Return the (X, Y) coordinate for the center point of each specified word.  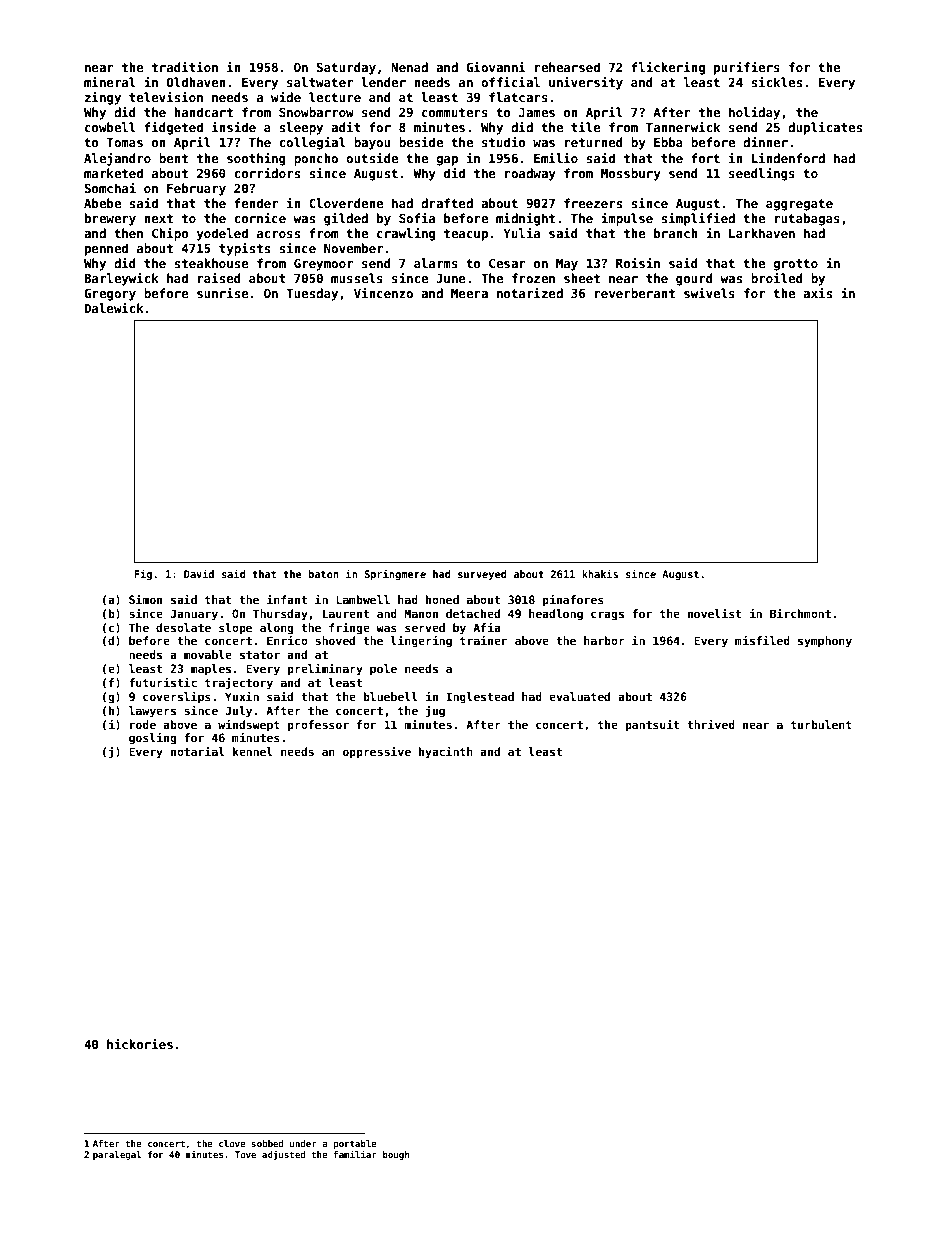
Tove (245, 1154)
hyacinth (446, 752)
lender (383, 82)
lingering (421, 641)
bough (396, 1155)
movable (208, 654)
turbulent (821, 724)
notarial (198, 751)
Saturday (346, 68)
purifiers (747, 68)
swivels (709, 293)
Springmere (395, 574)
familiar (355, 1154)
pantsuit (652, 725)
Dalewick (114, 308)
